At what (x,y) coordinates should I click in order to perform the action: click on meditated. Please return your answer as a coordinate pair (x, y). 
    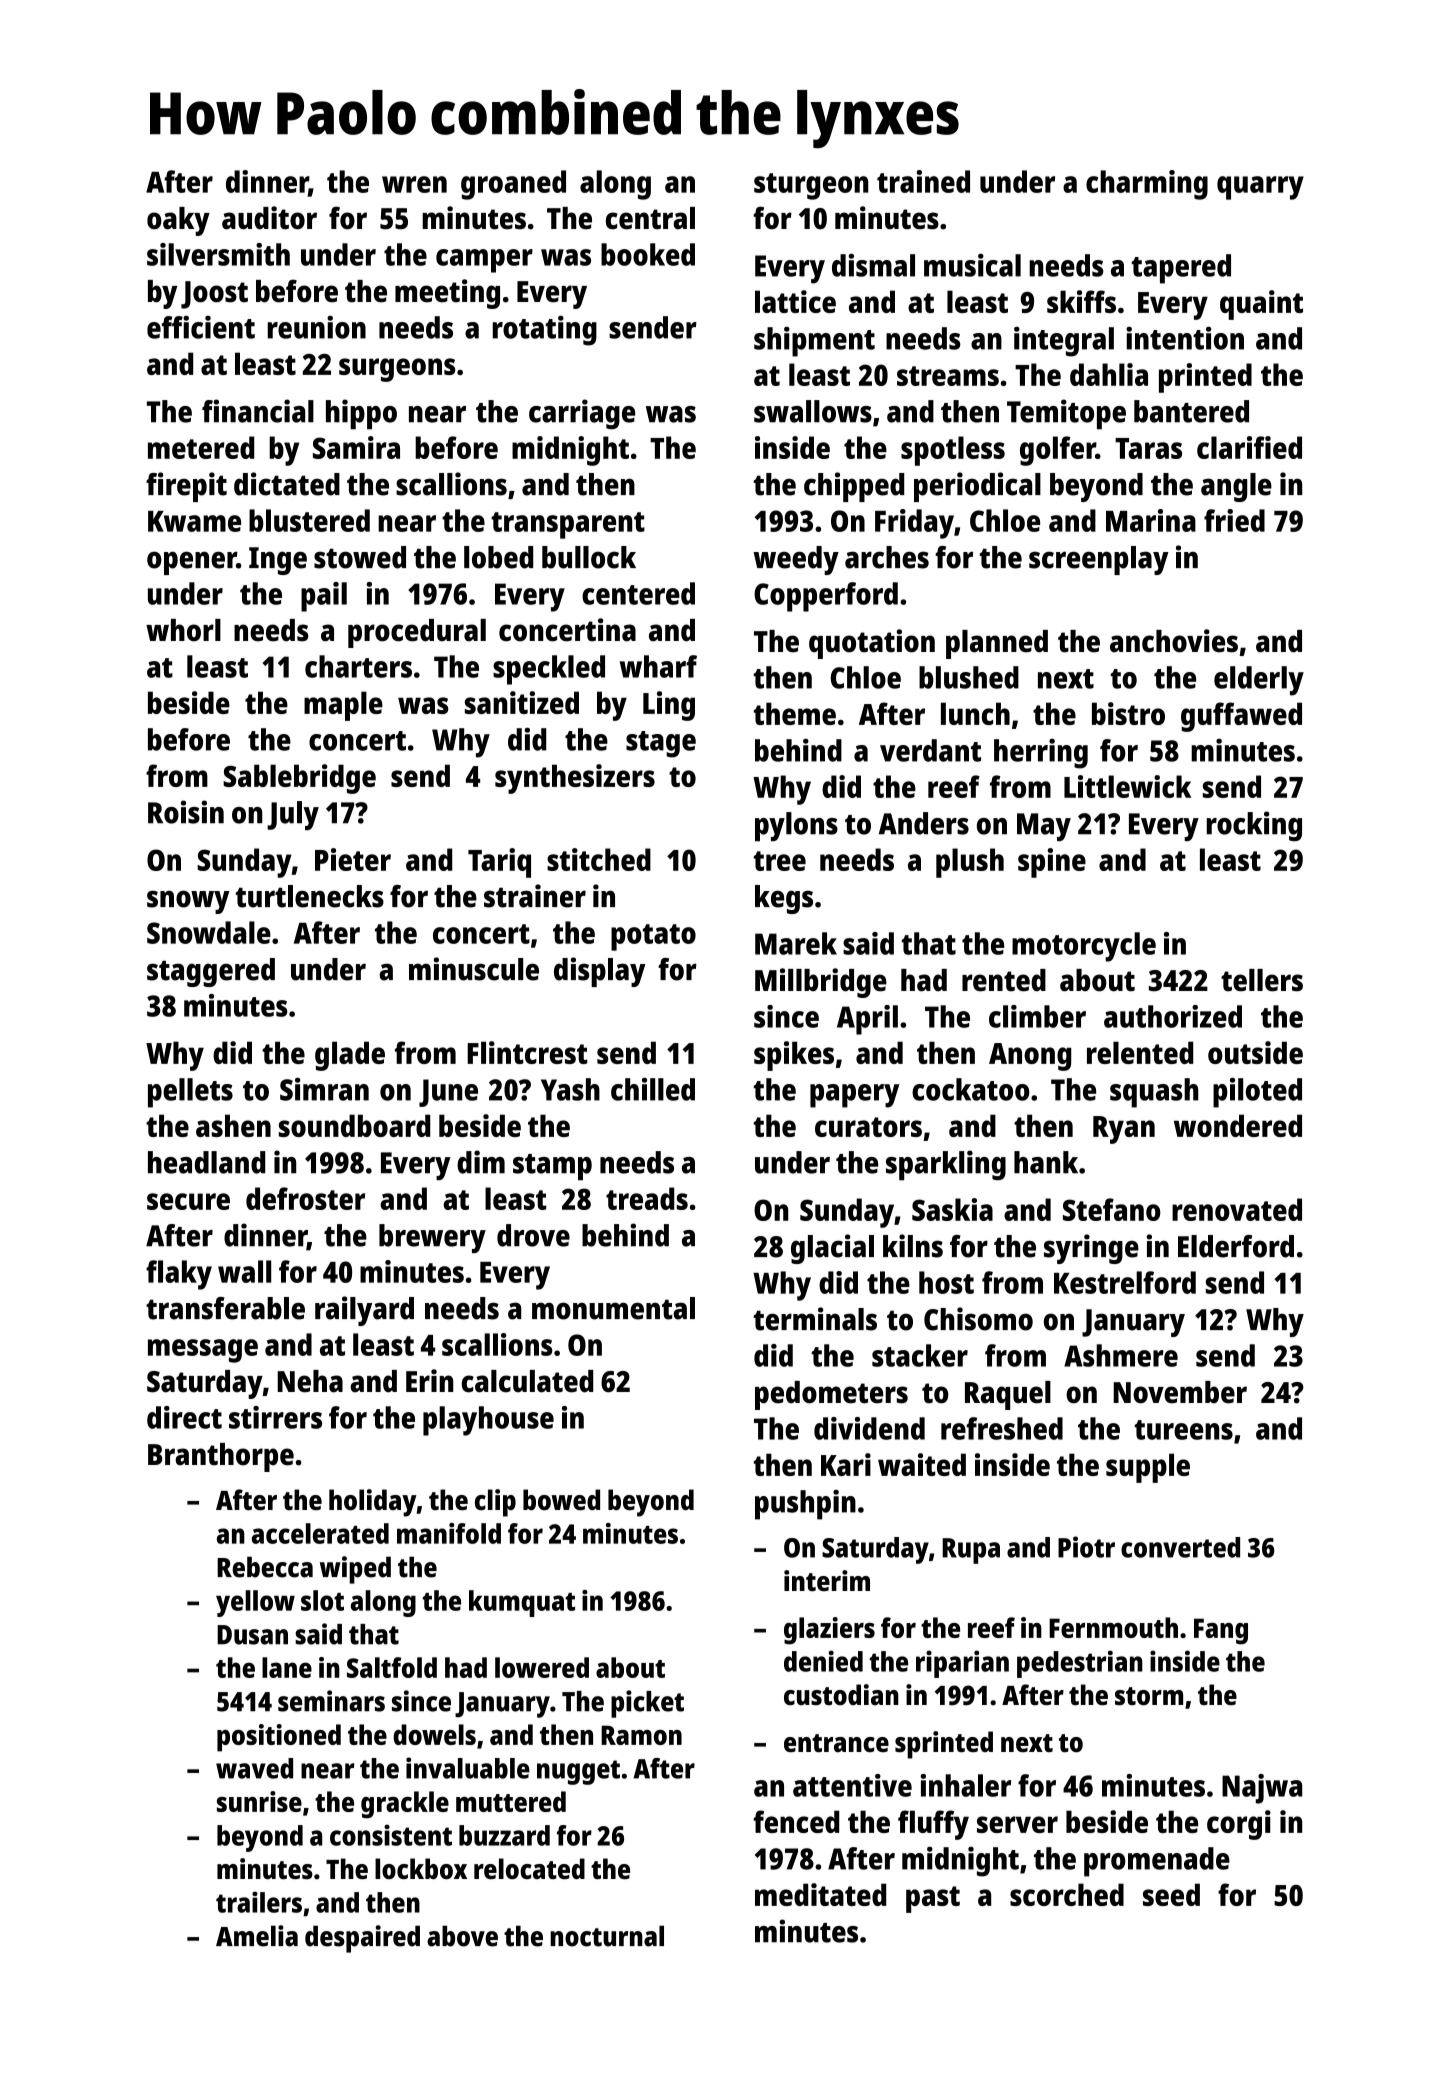
    Looking at the image, I should click on (820, 1894).
